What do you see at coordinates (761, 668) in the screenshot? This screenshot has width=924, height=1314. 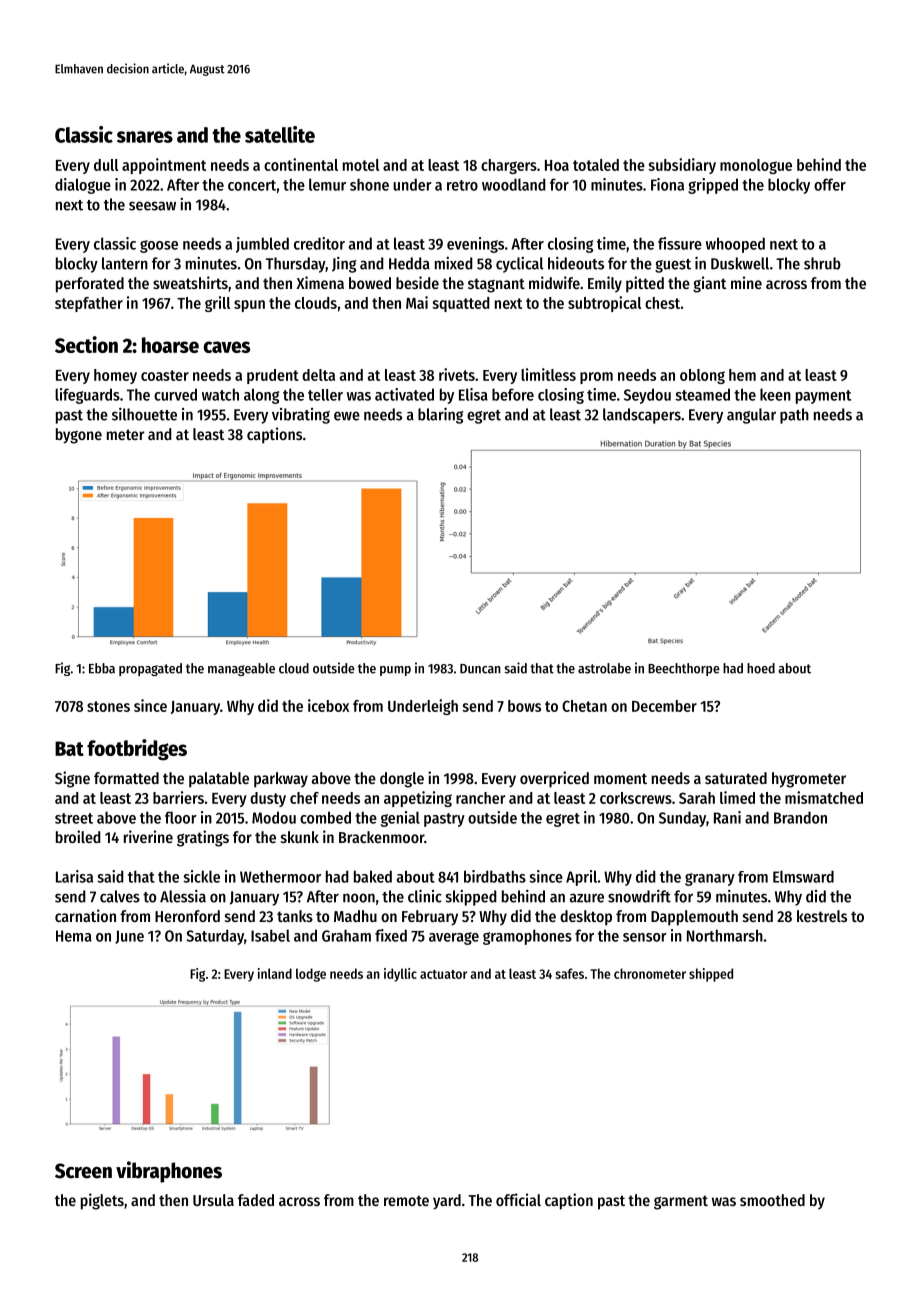 I see `hoed` at bounding box center [761, 668].
